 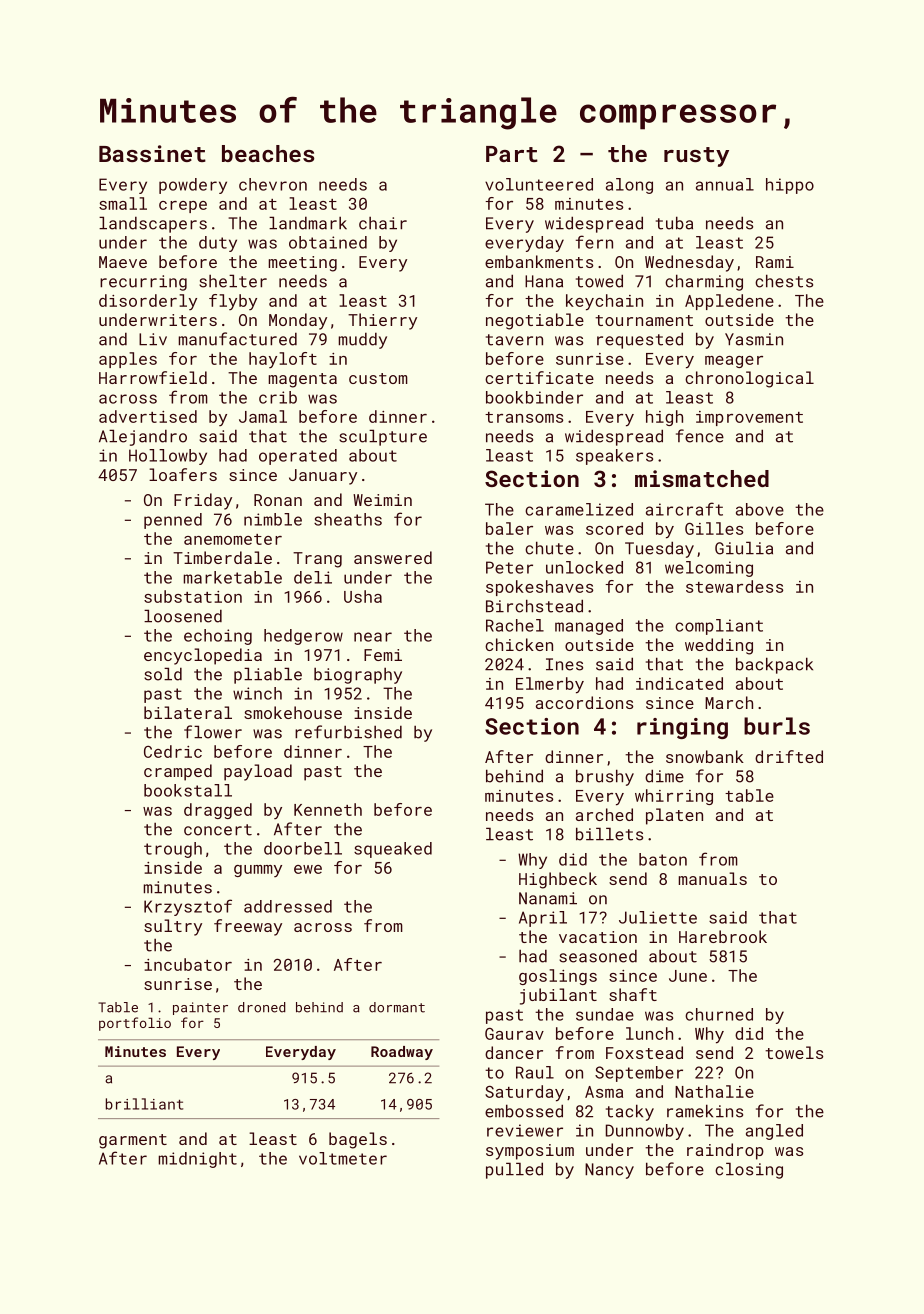 What do you see at coordinates (317, 560) in the image?
I see `Trang` at bounding box center [317, 560].
